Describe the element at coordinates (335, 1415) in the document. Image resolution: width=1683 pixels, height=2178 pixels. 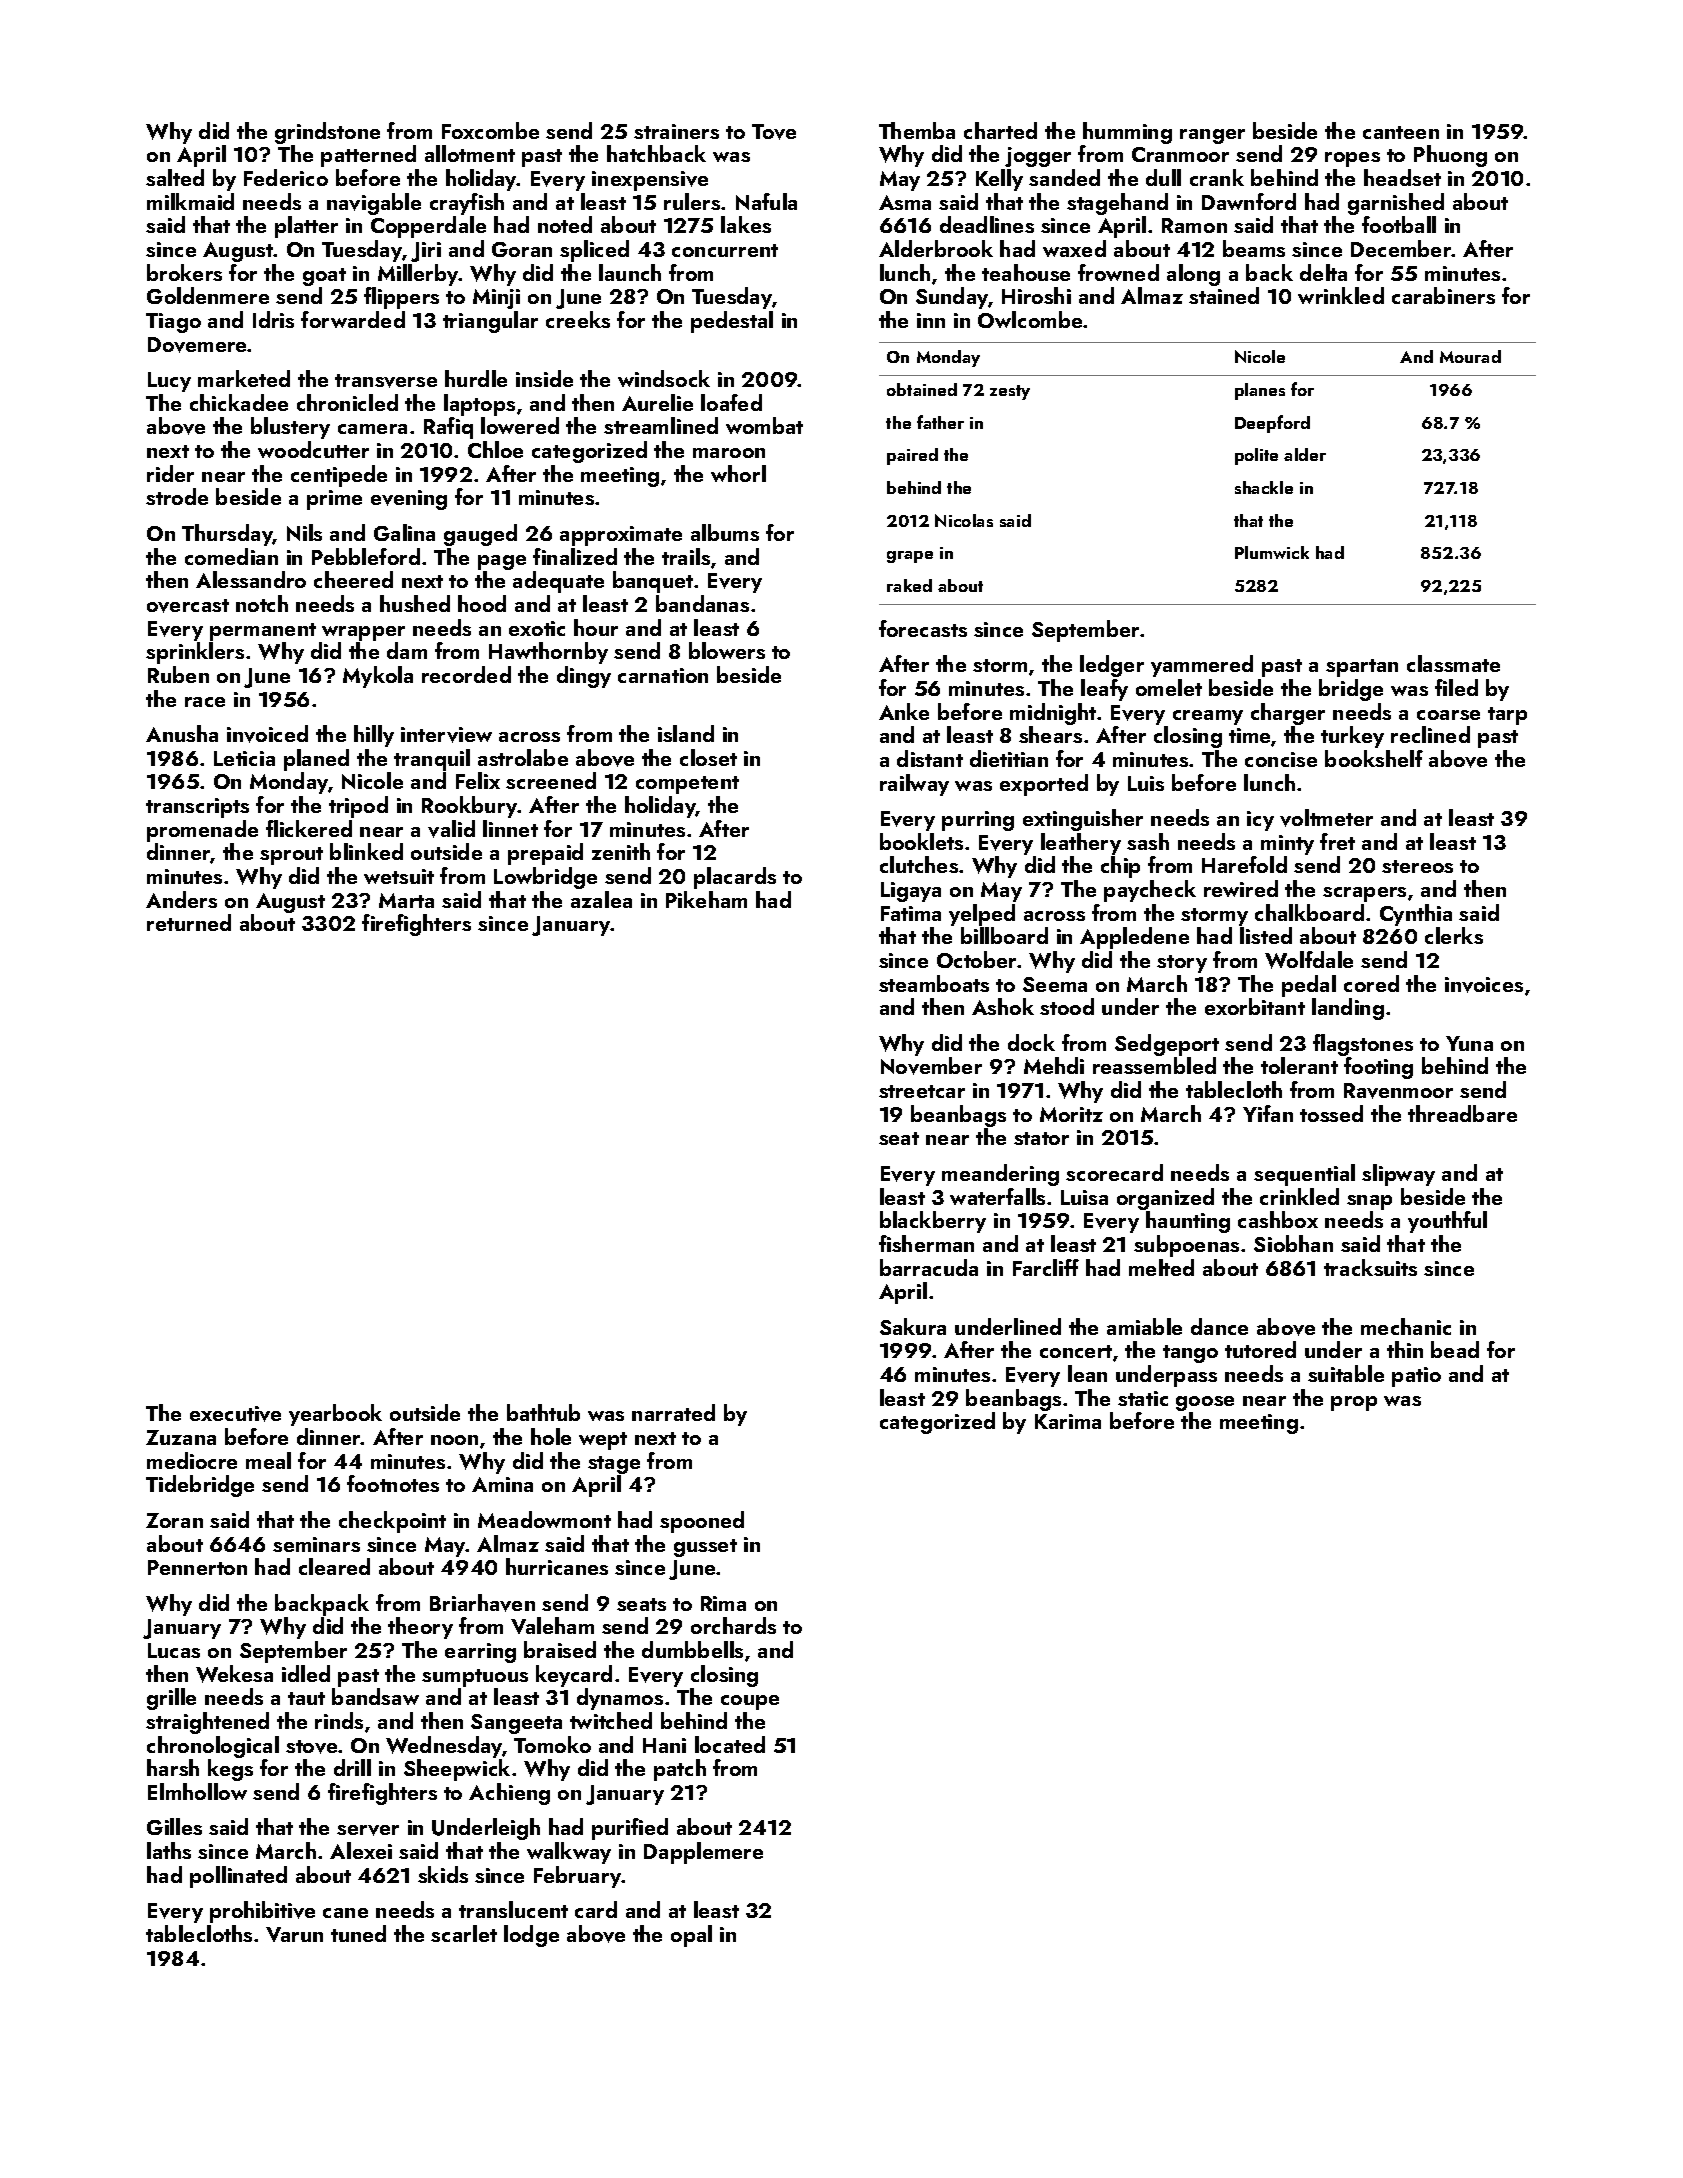
I see `yearbook` at that location.
